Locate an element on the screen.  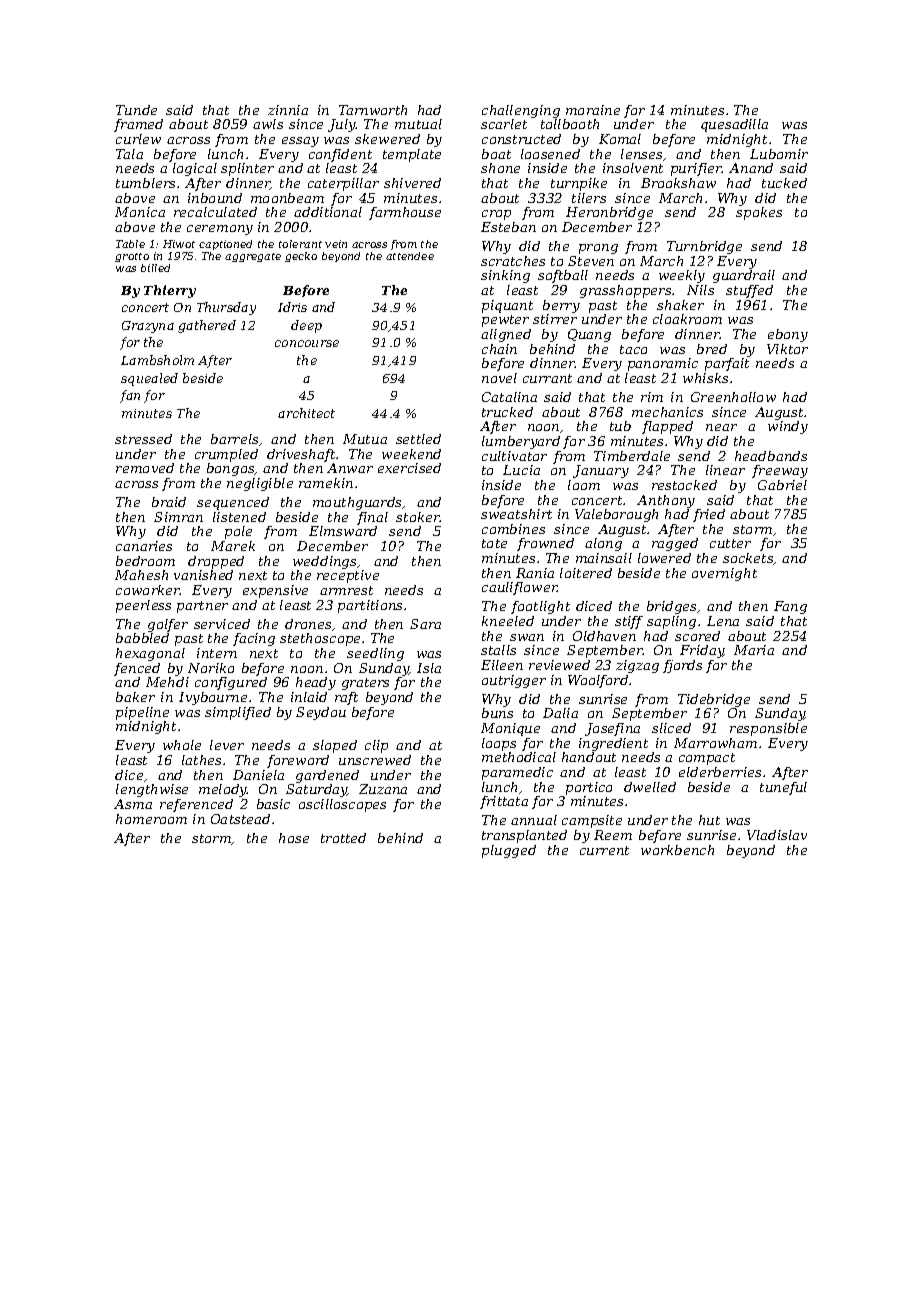
workbench is located at coordinates (677, 850).
